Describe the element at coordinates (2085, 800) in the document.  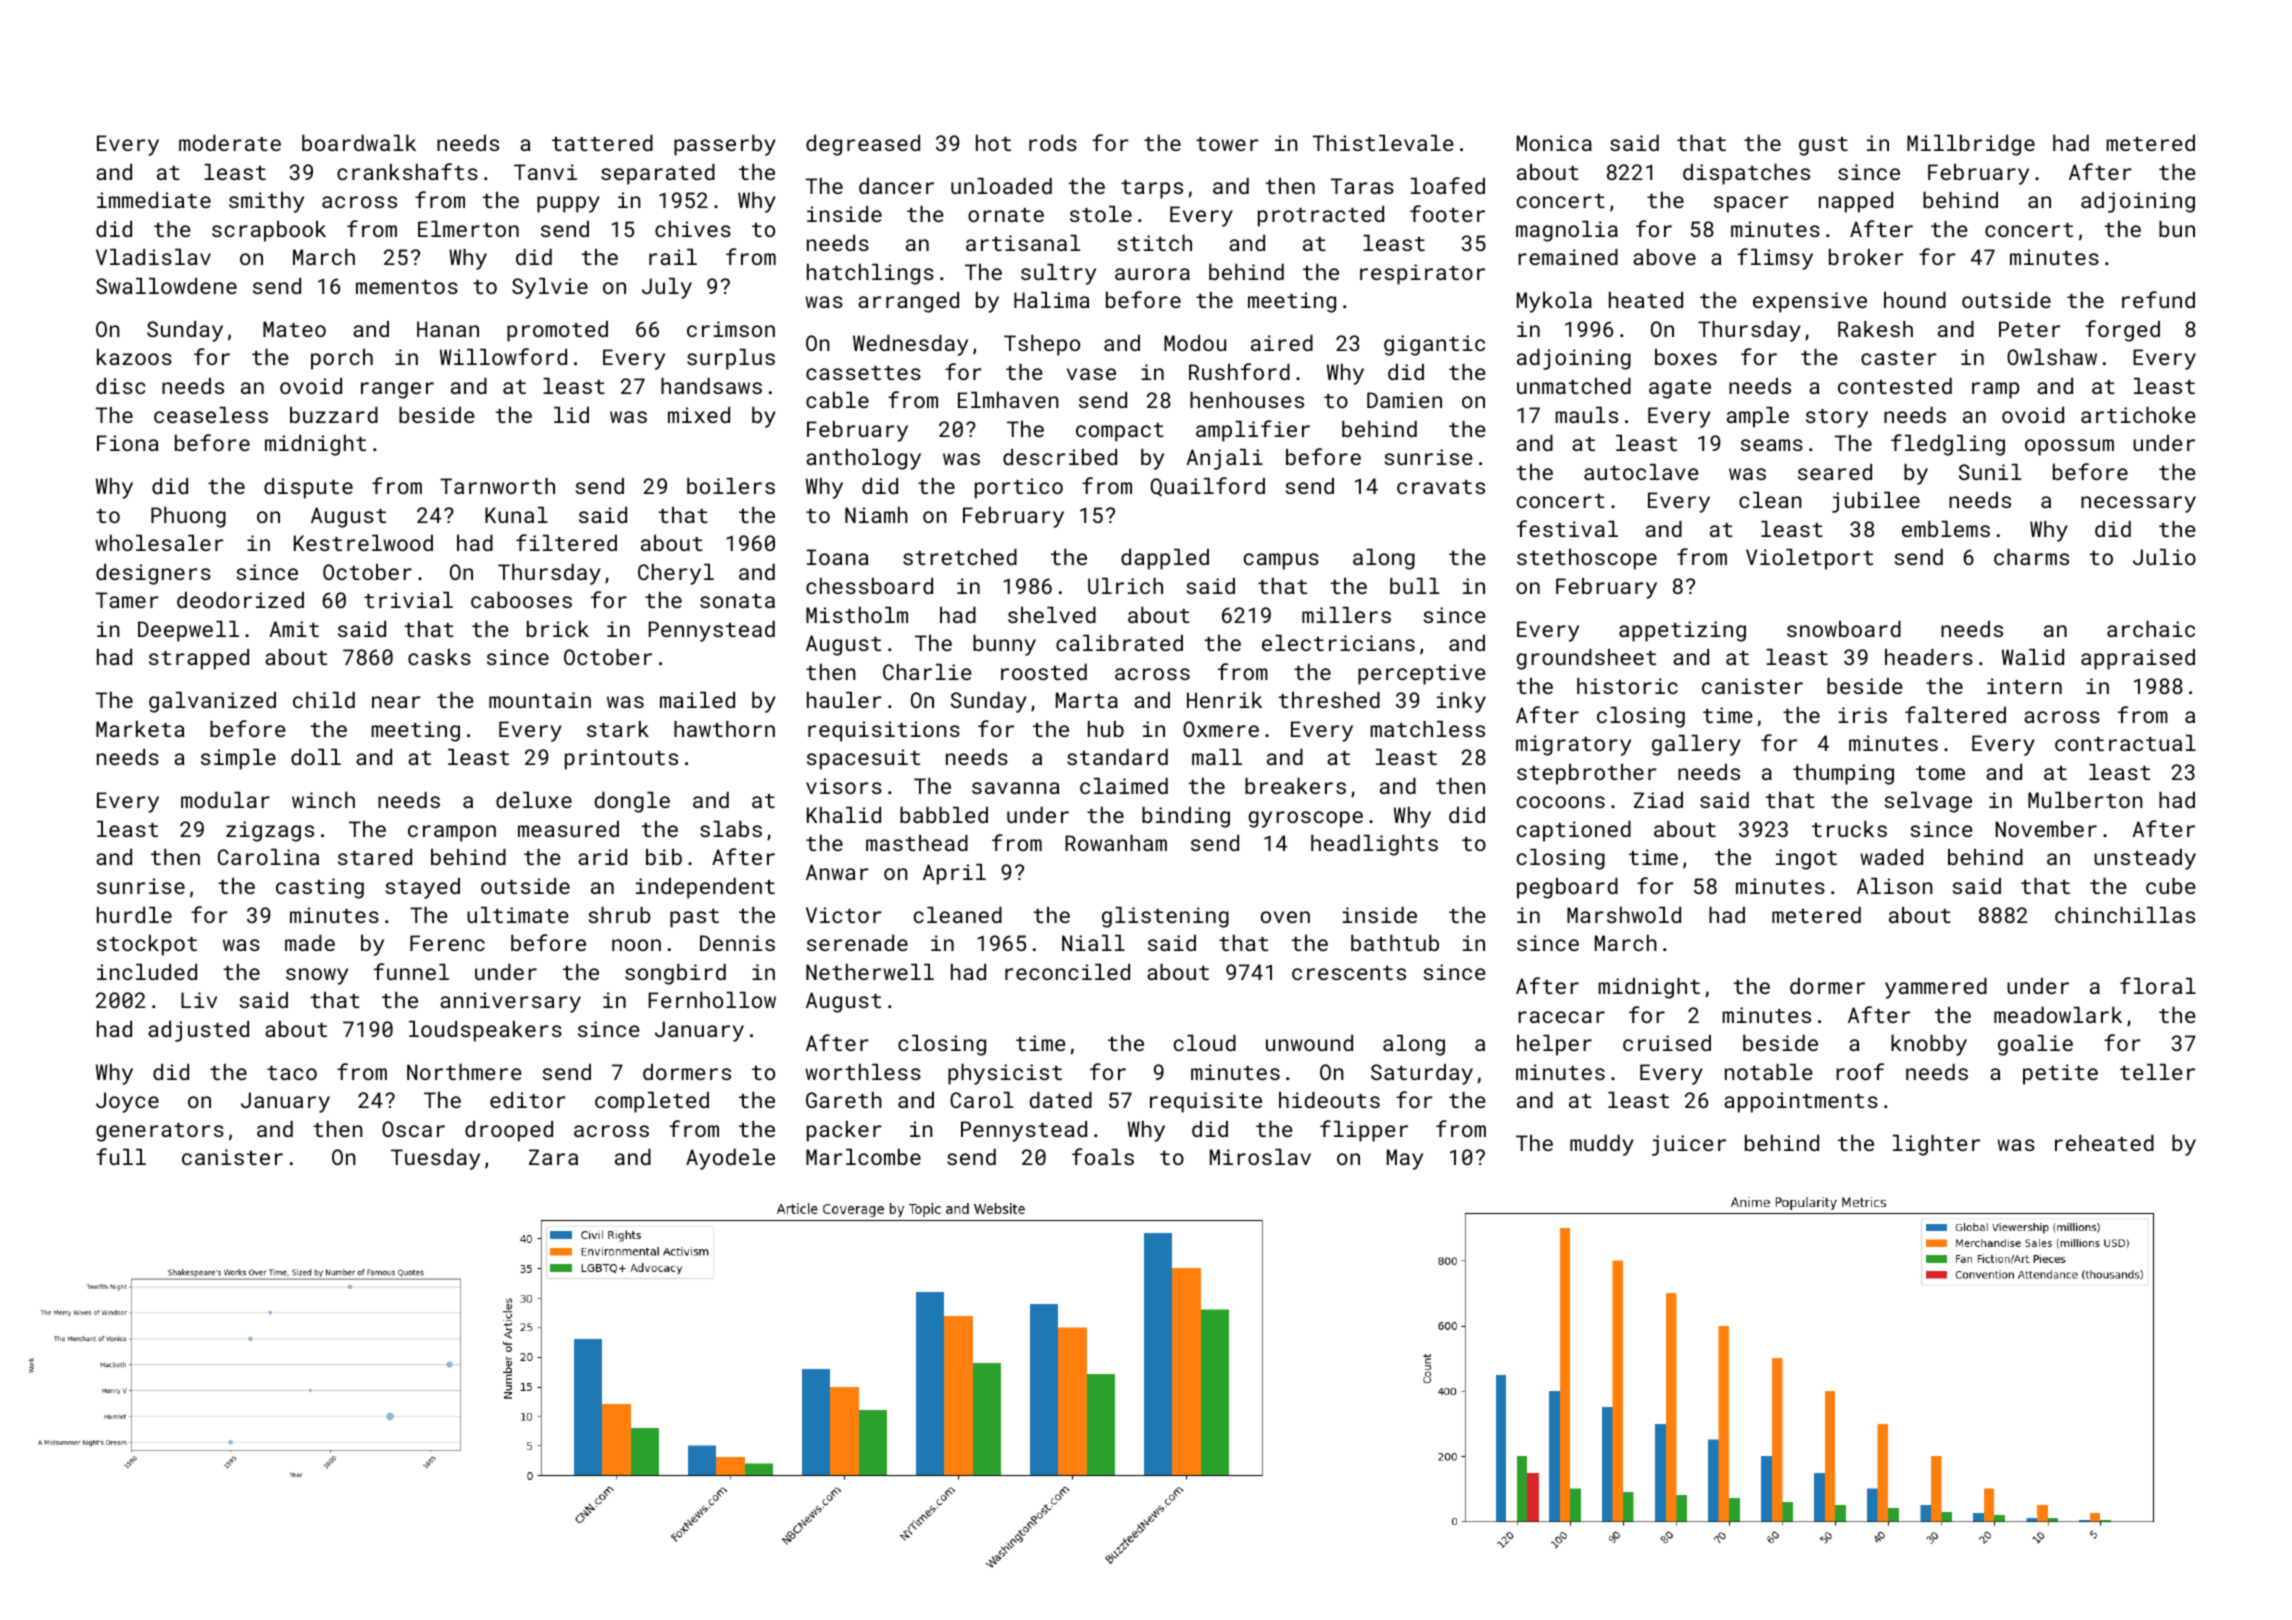
I see `Mulberton` at that location.
